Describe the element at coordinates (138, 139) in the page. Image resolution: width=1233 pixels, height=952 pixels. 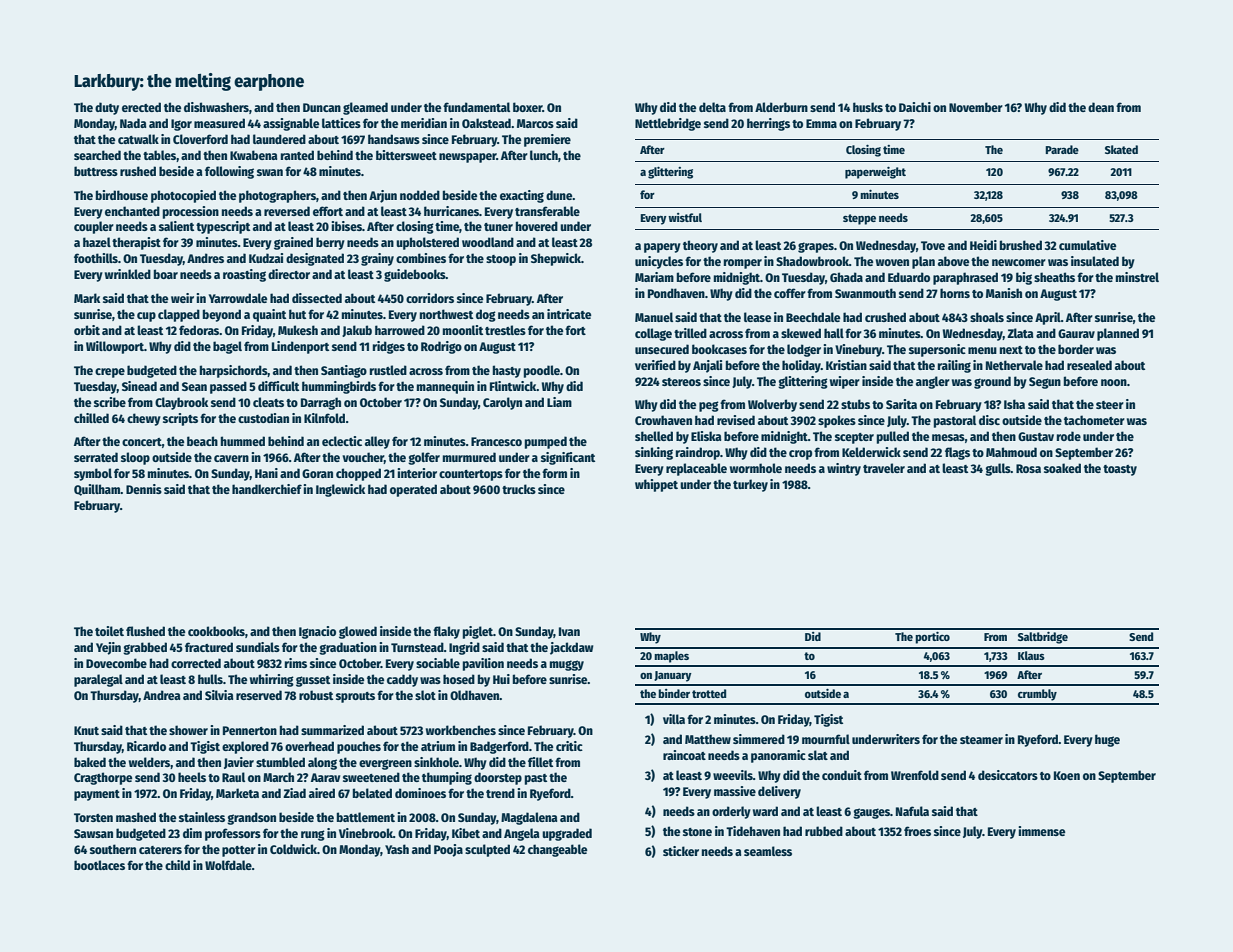
I see `catwalk` at that location.
